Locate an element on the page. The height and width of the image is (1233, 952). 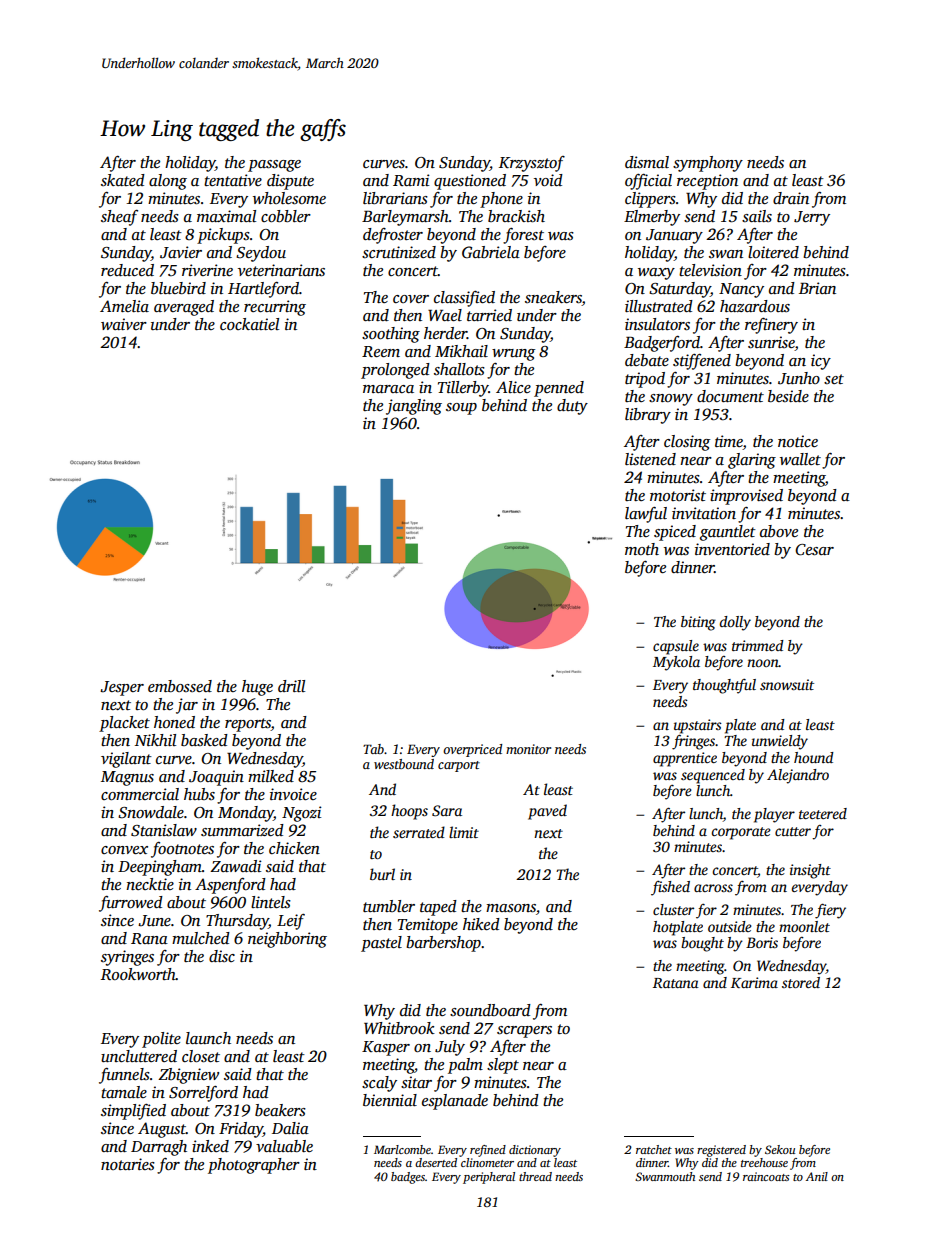
symphony is located at coordinates (708, 164).
